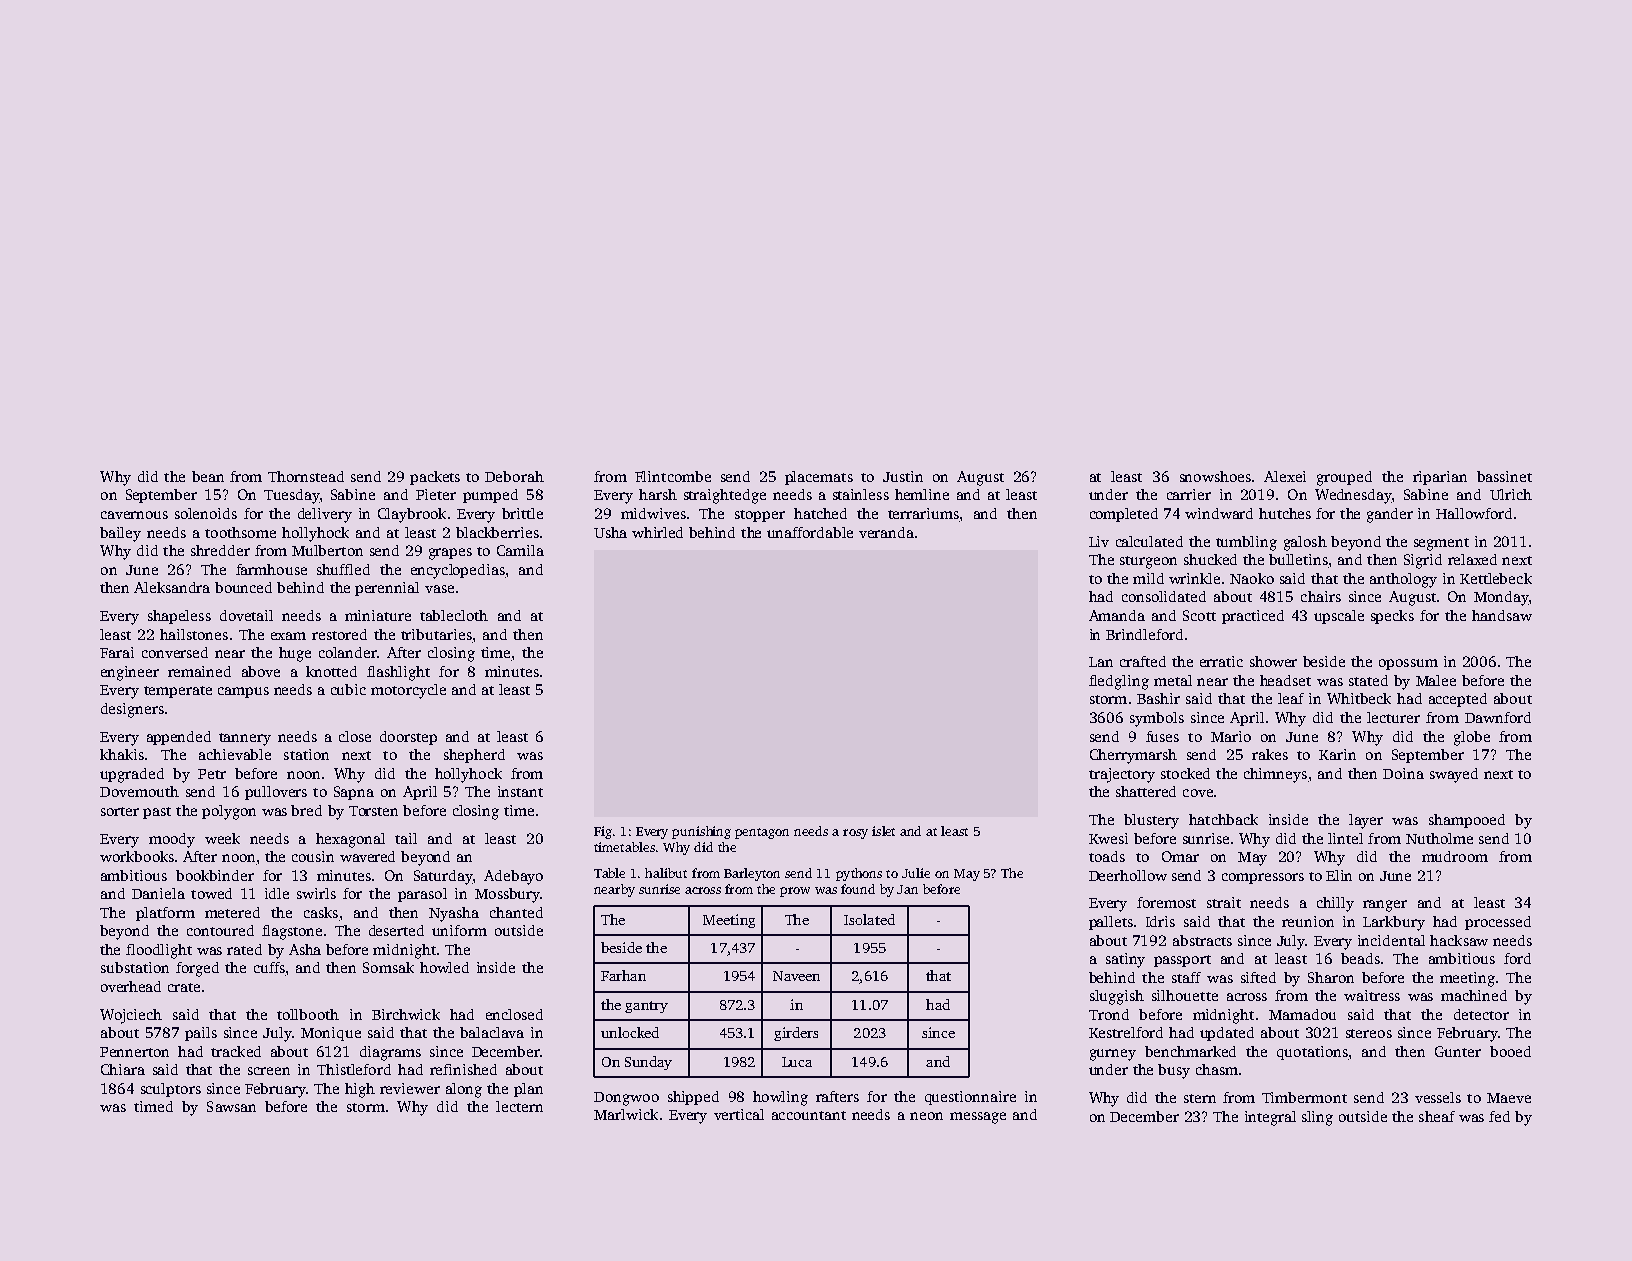  Describe the element at coordinates (1408, 664) in the screenshot. I see `opossum` at that location.
